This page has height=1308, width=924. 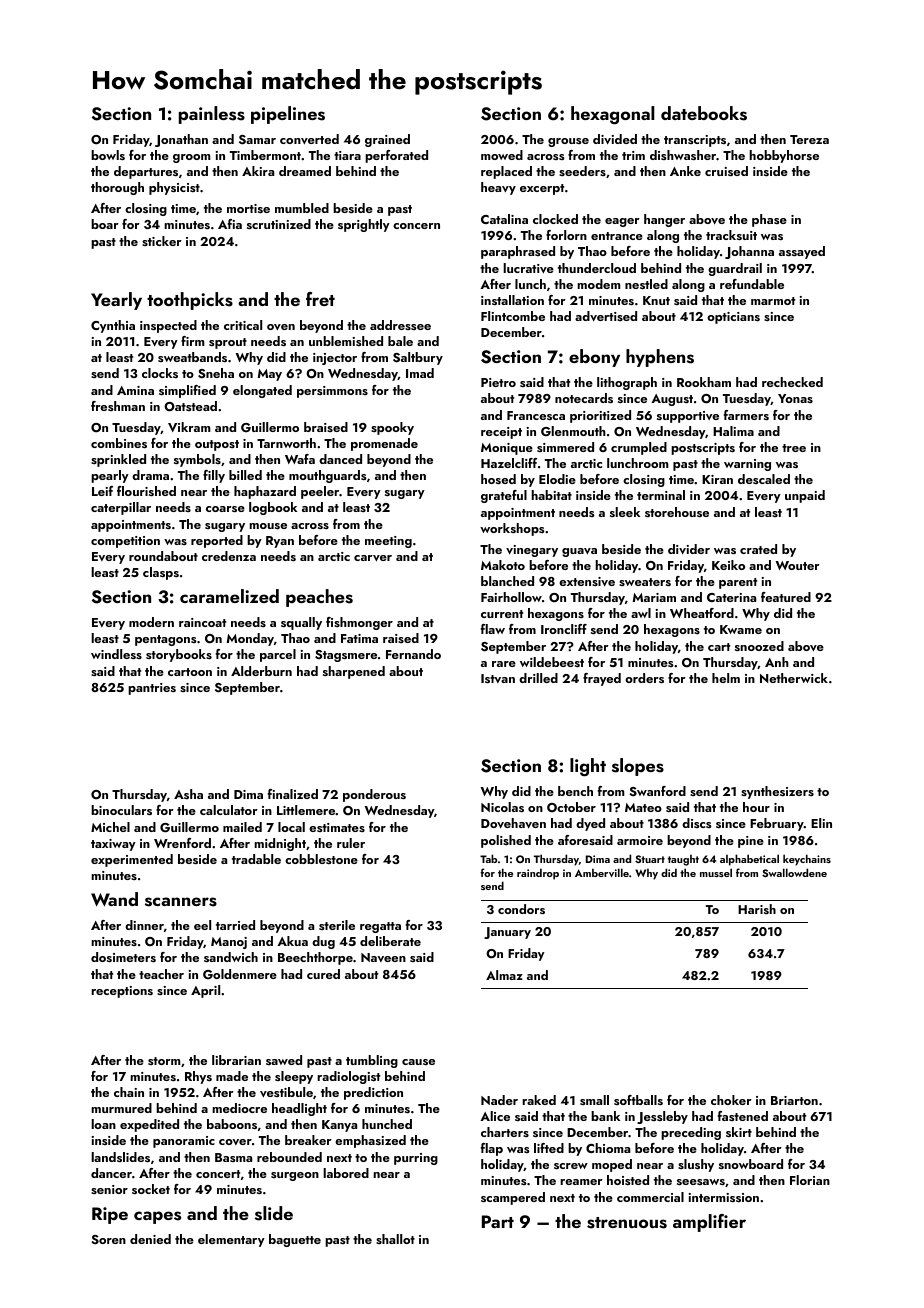 What do you see at coordinates (152, 689) in the page?
I see `pantries` at bounding box center [152, 689].
